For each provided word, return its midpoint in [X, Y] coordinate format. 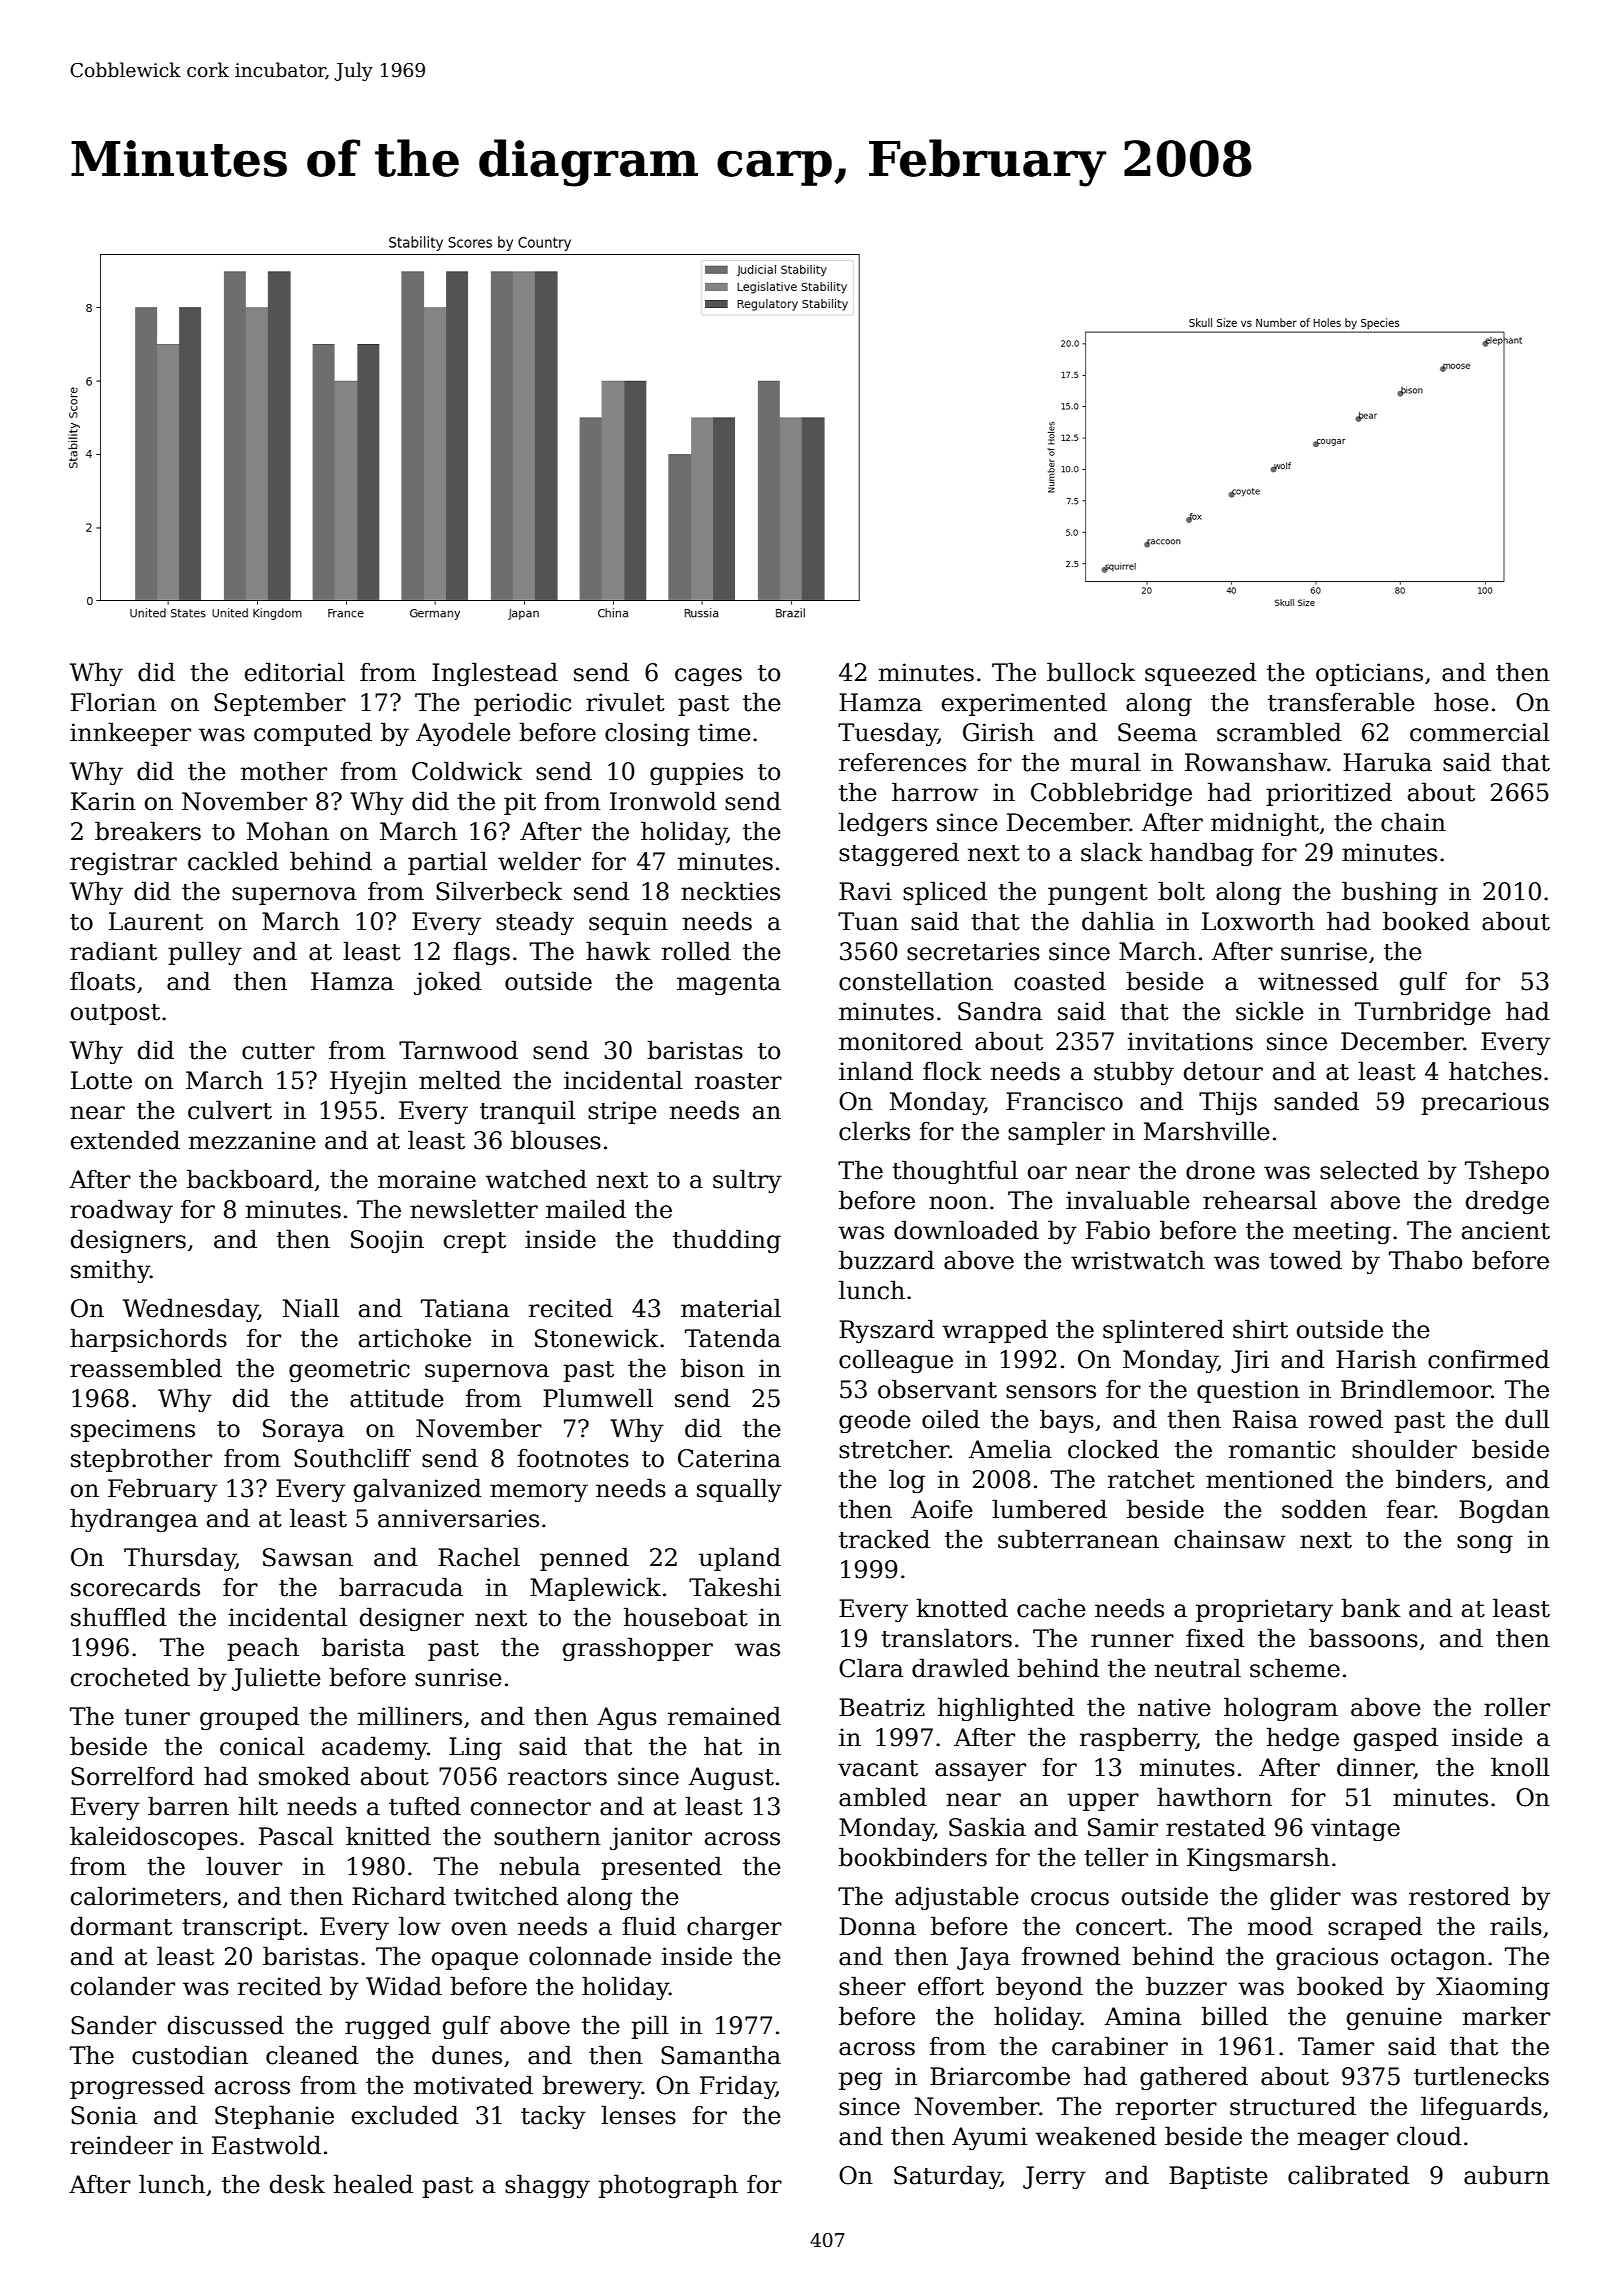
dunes [467, 2055]
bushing [1390, 893]
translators [946, 1638]
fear [1411, 1509]
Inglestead [495, 674]
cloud [1429, 2136]
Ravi [865, 891]
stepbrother [141, 1460]
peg [860, 2081]
